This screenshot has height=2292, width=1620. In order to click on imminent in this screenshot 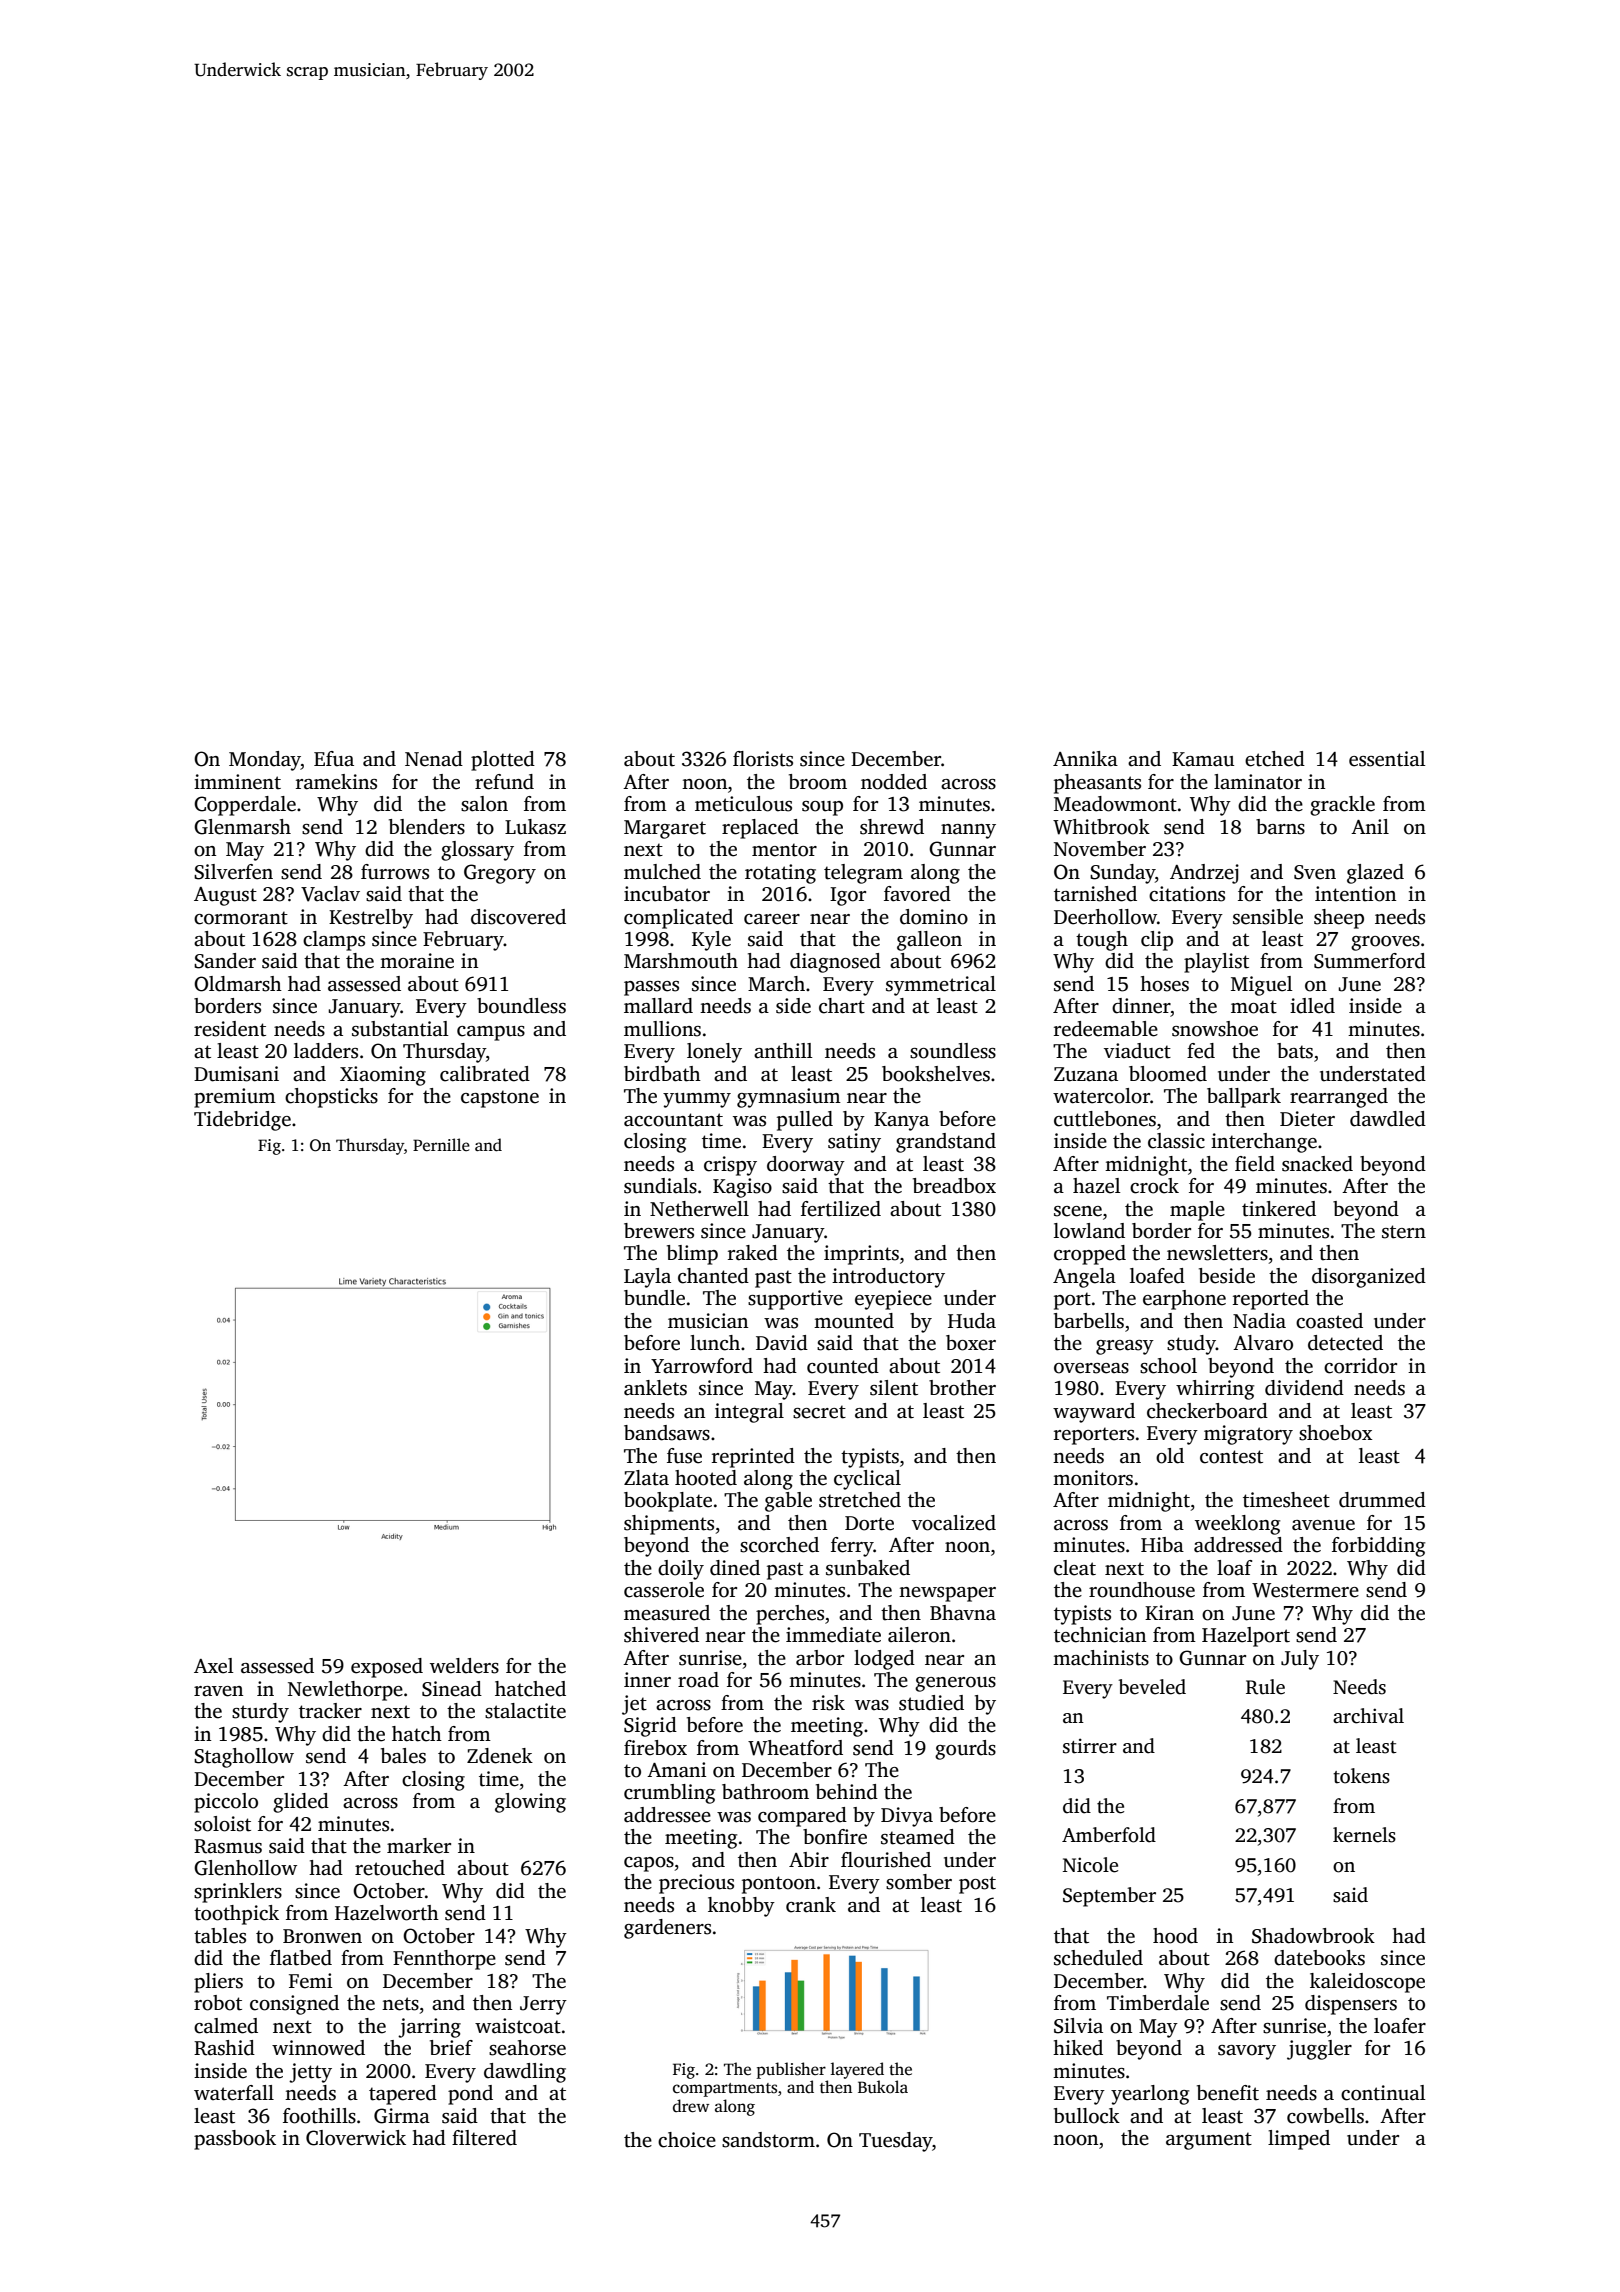, I will do `click(237, 782)`.
